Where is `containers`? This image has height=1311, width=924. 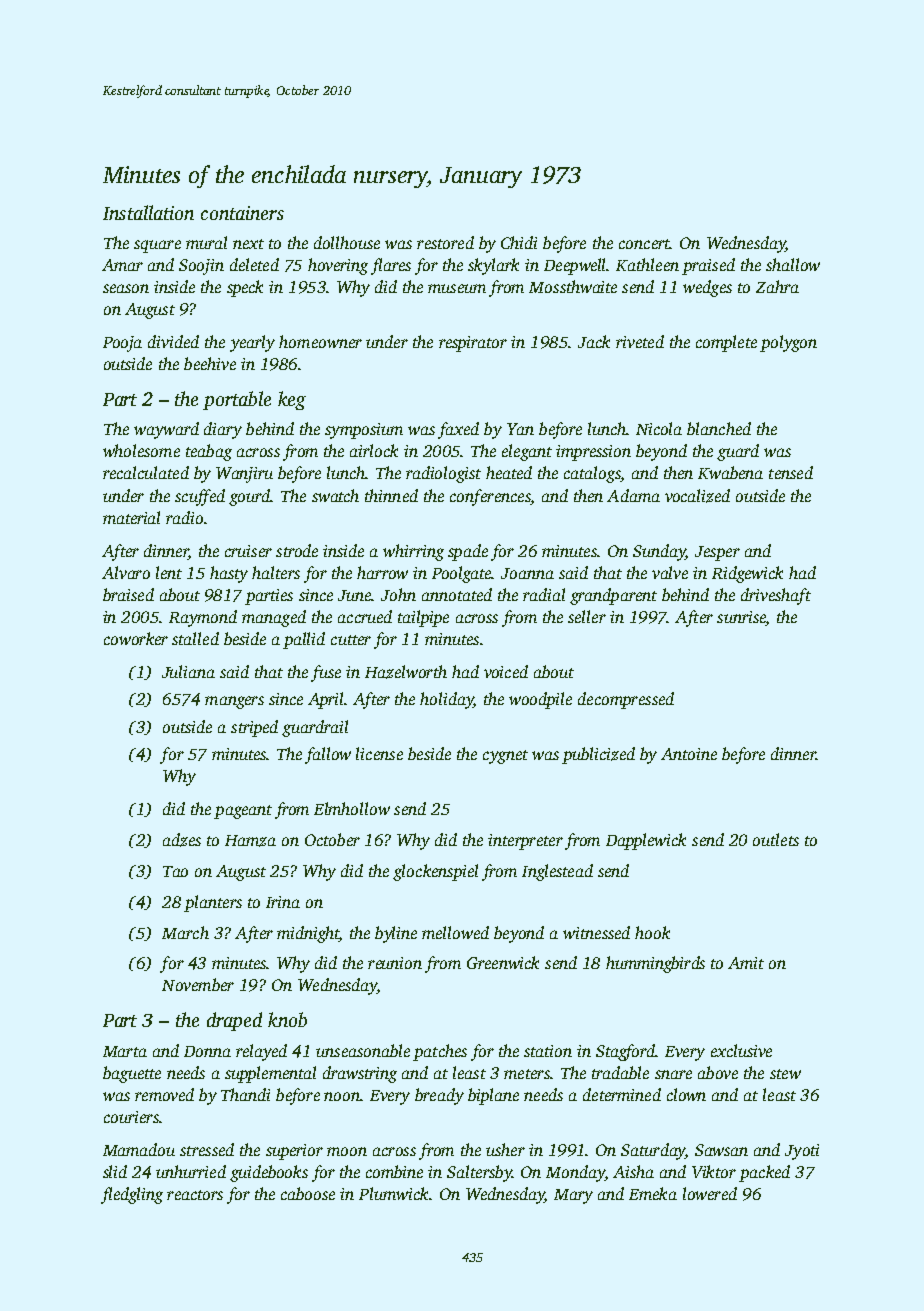 containers is located at coordinates (242, 213).
